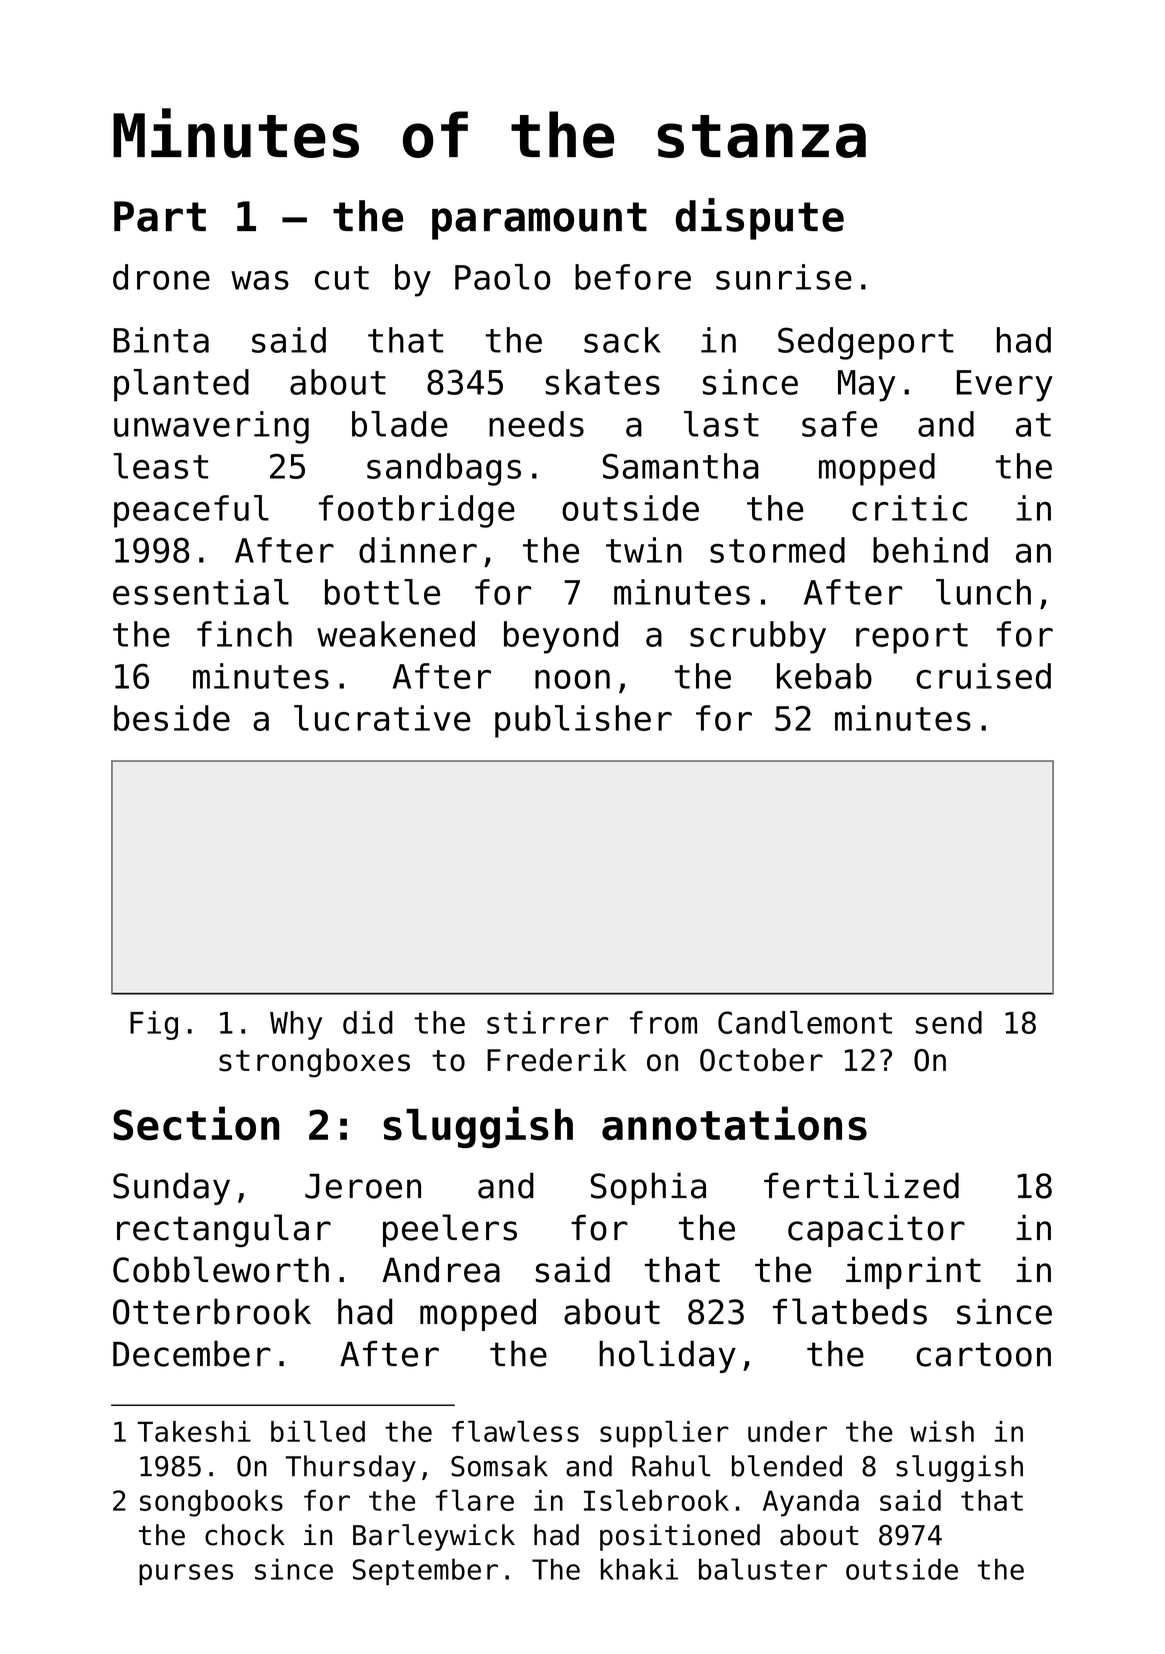  I want to click on sandbags, so click(444, 469).
